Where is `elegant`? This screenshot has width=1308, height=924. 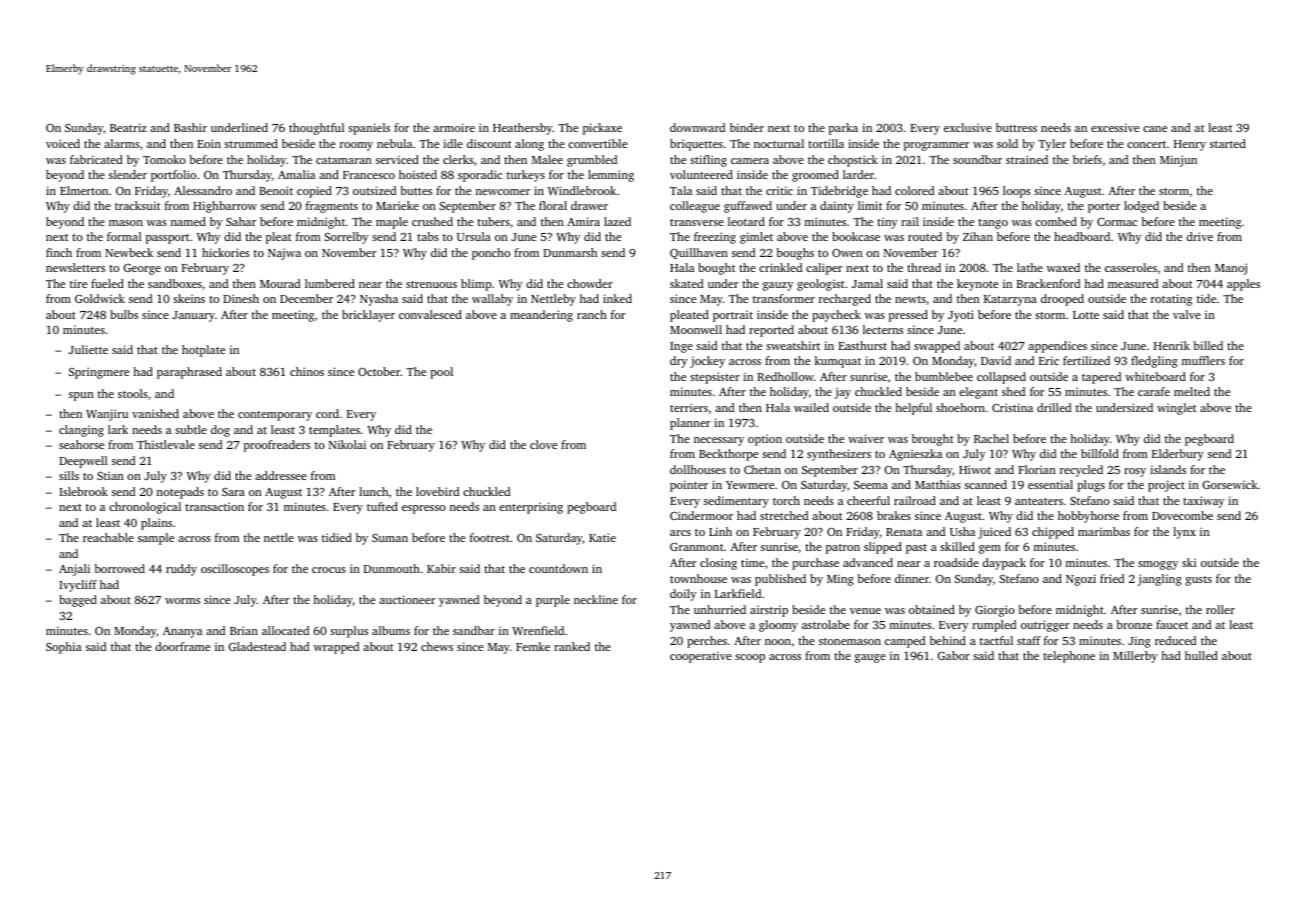 elegant is located at coordinates (978, 393).
